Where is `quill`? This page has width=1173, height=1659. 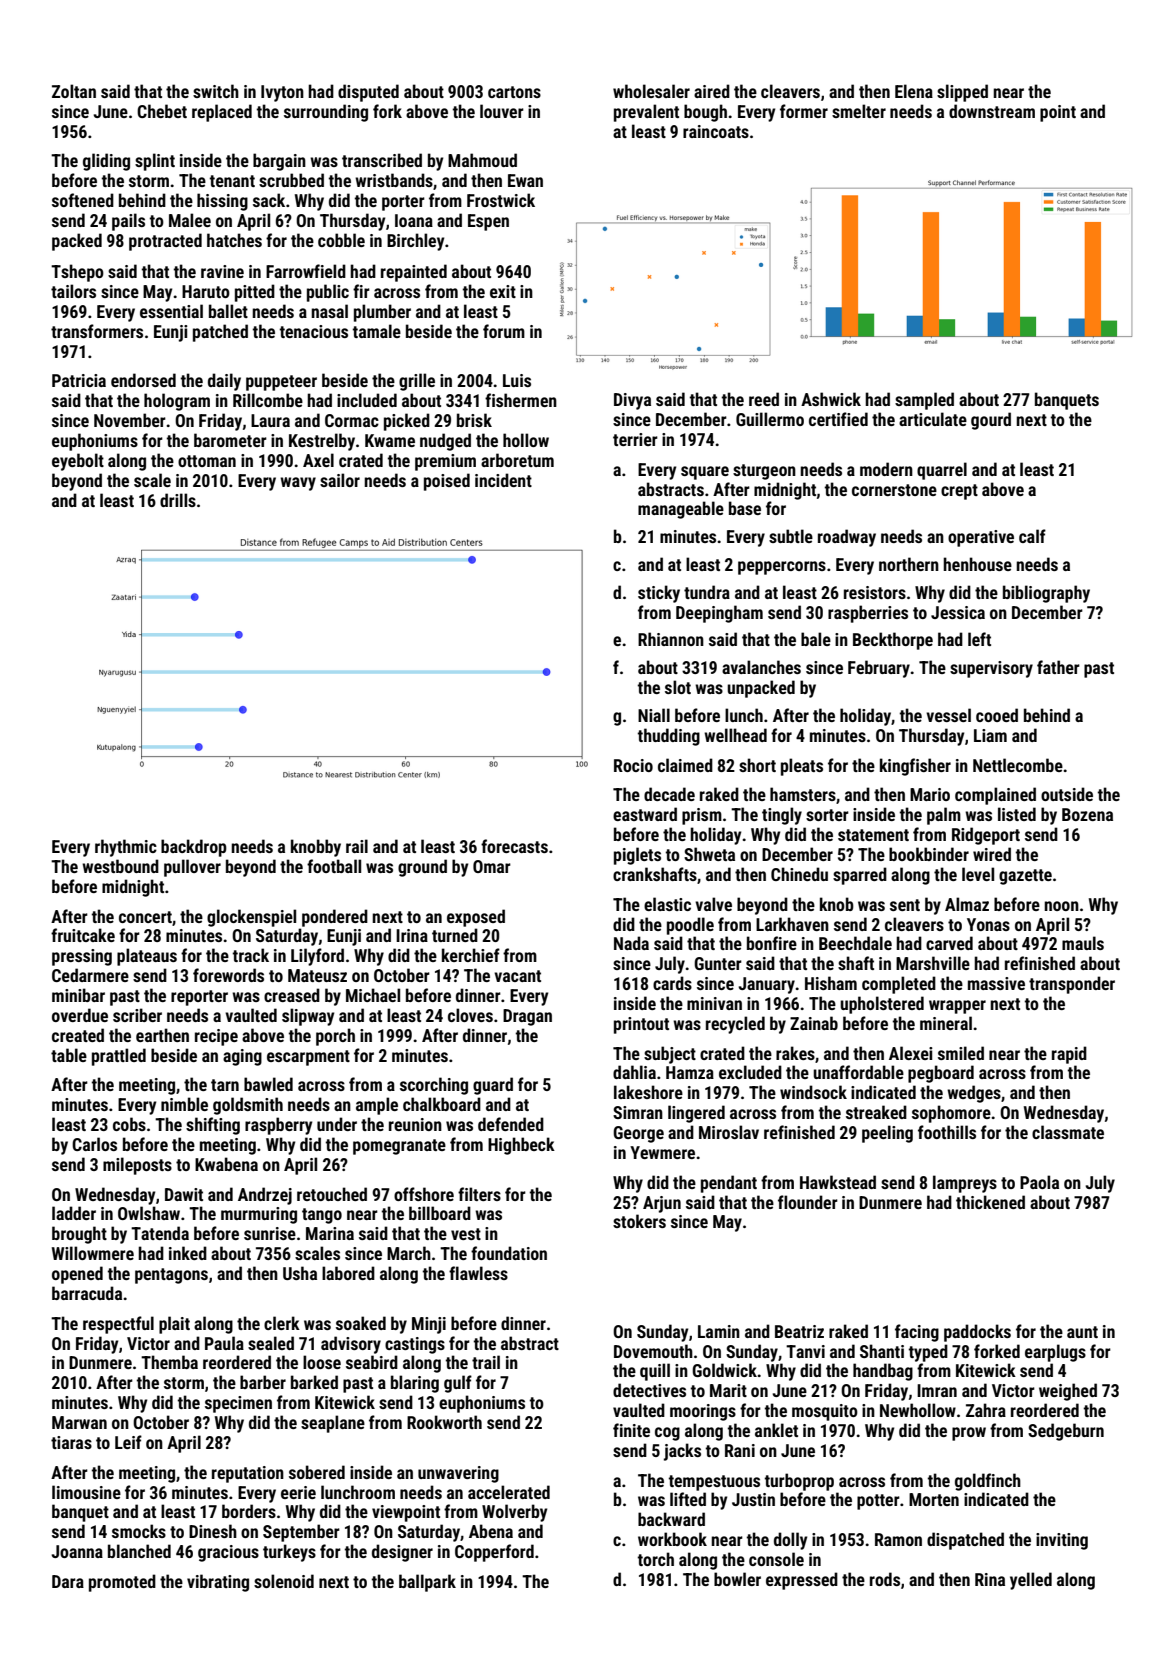 quill is located at coordinates (655, 1372).
